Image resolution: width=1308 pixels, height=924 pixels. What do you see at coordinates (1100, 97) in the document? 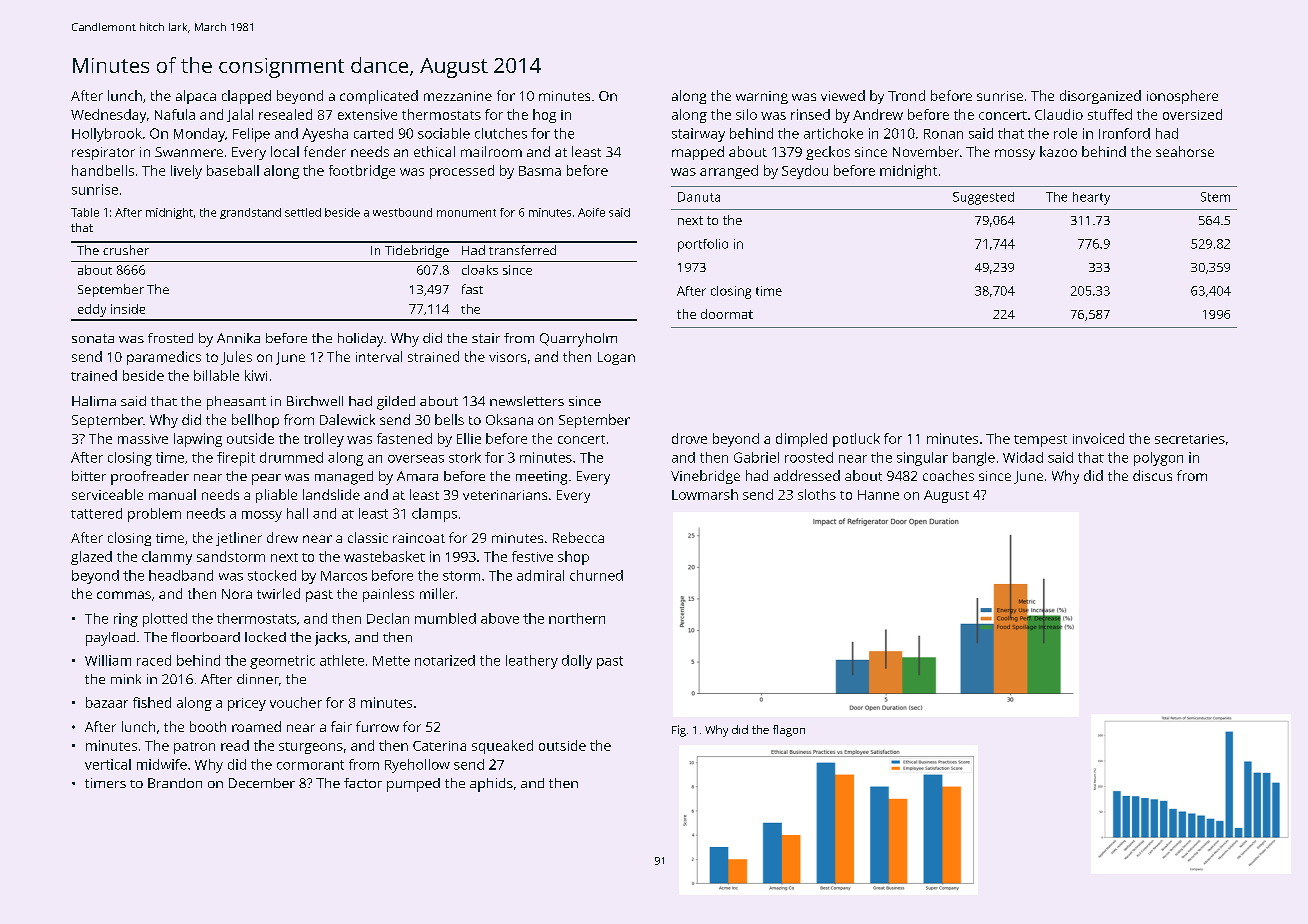
I see `disorganized` at bounding box center [1100, 97].
